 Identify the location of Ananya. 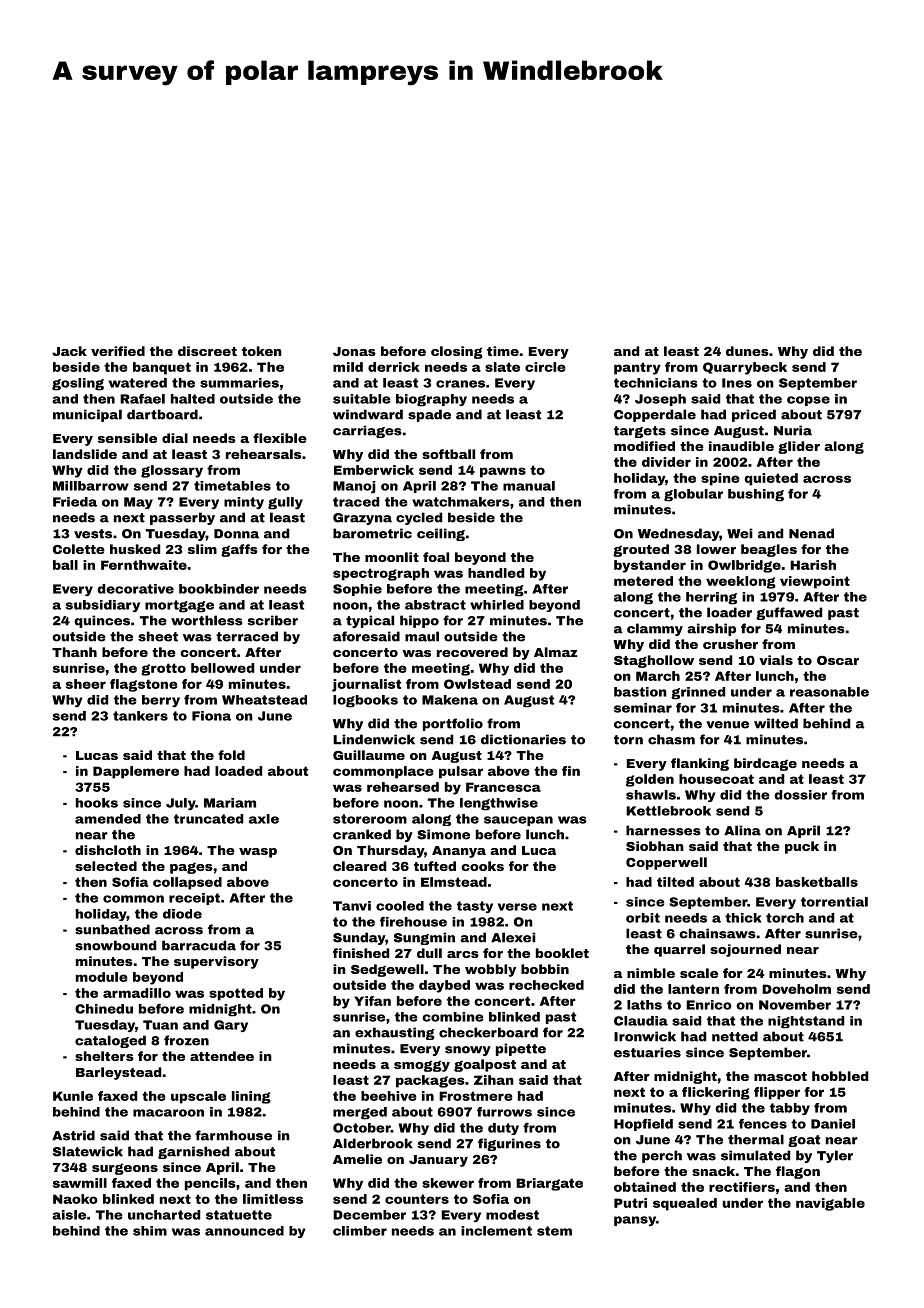
(459, 852).
